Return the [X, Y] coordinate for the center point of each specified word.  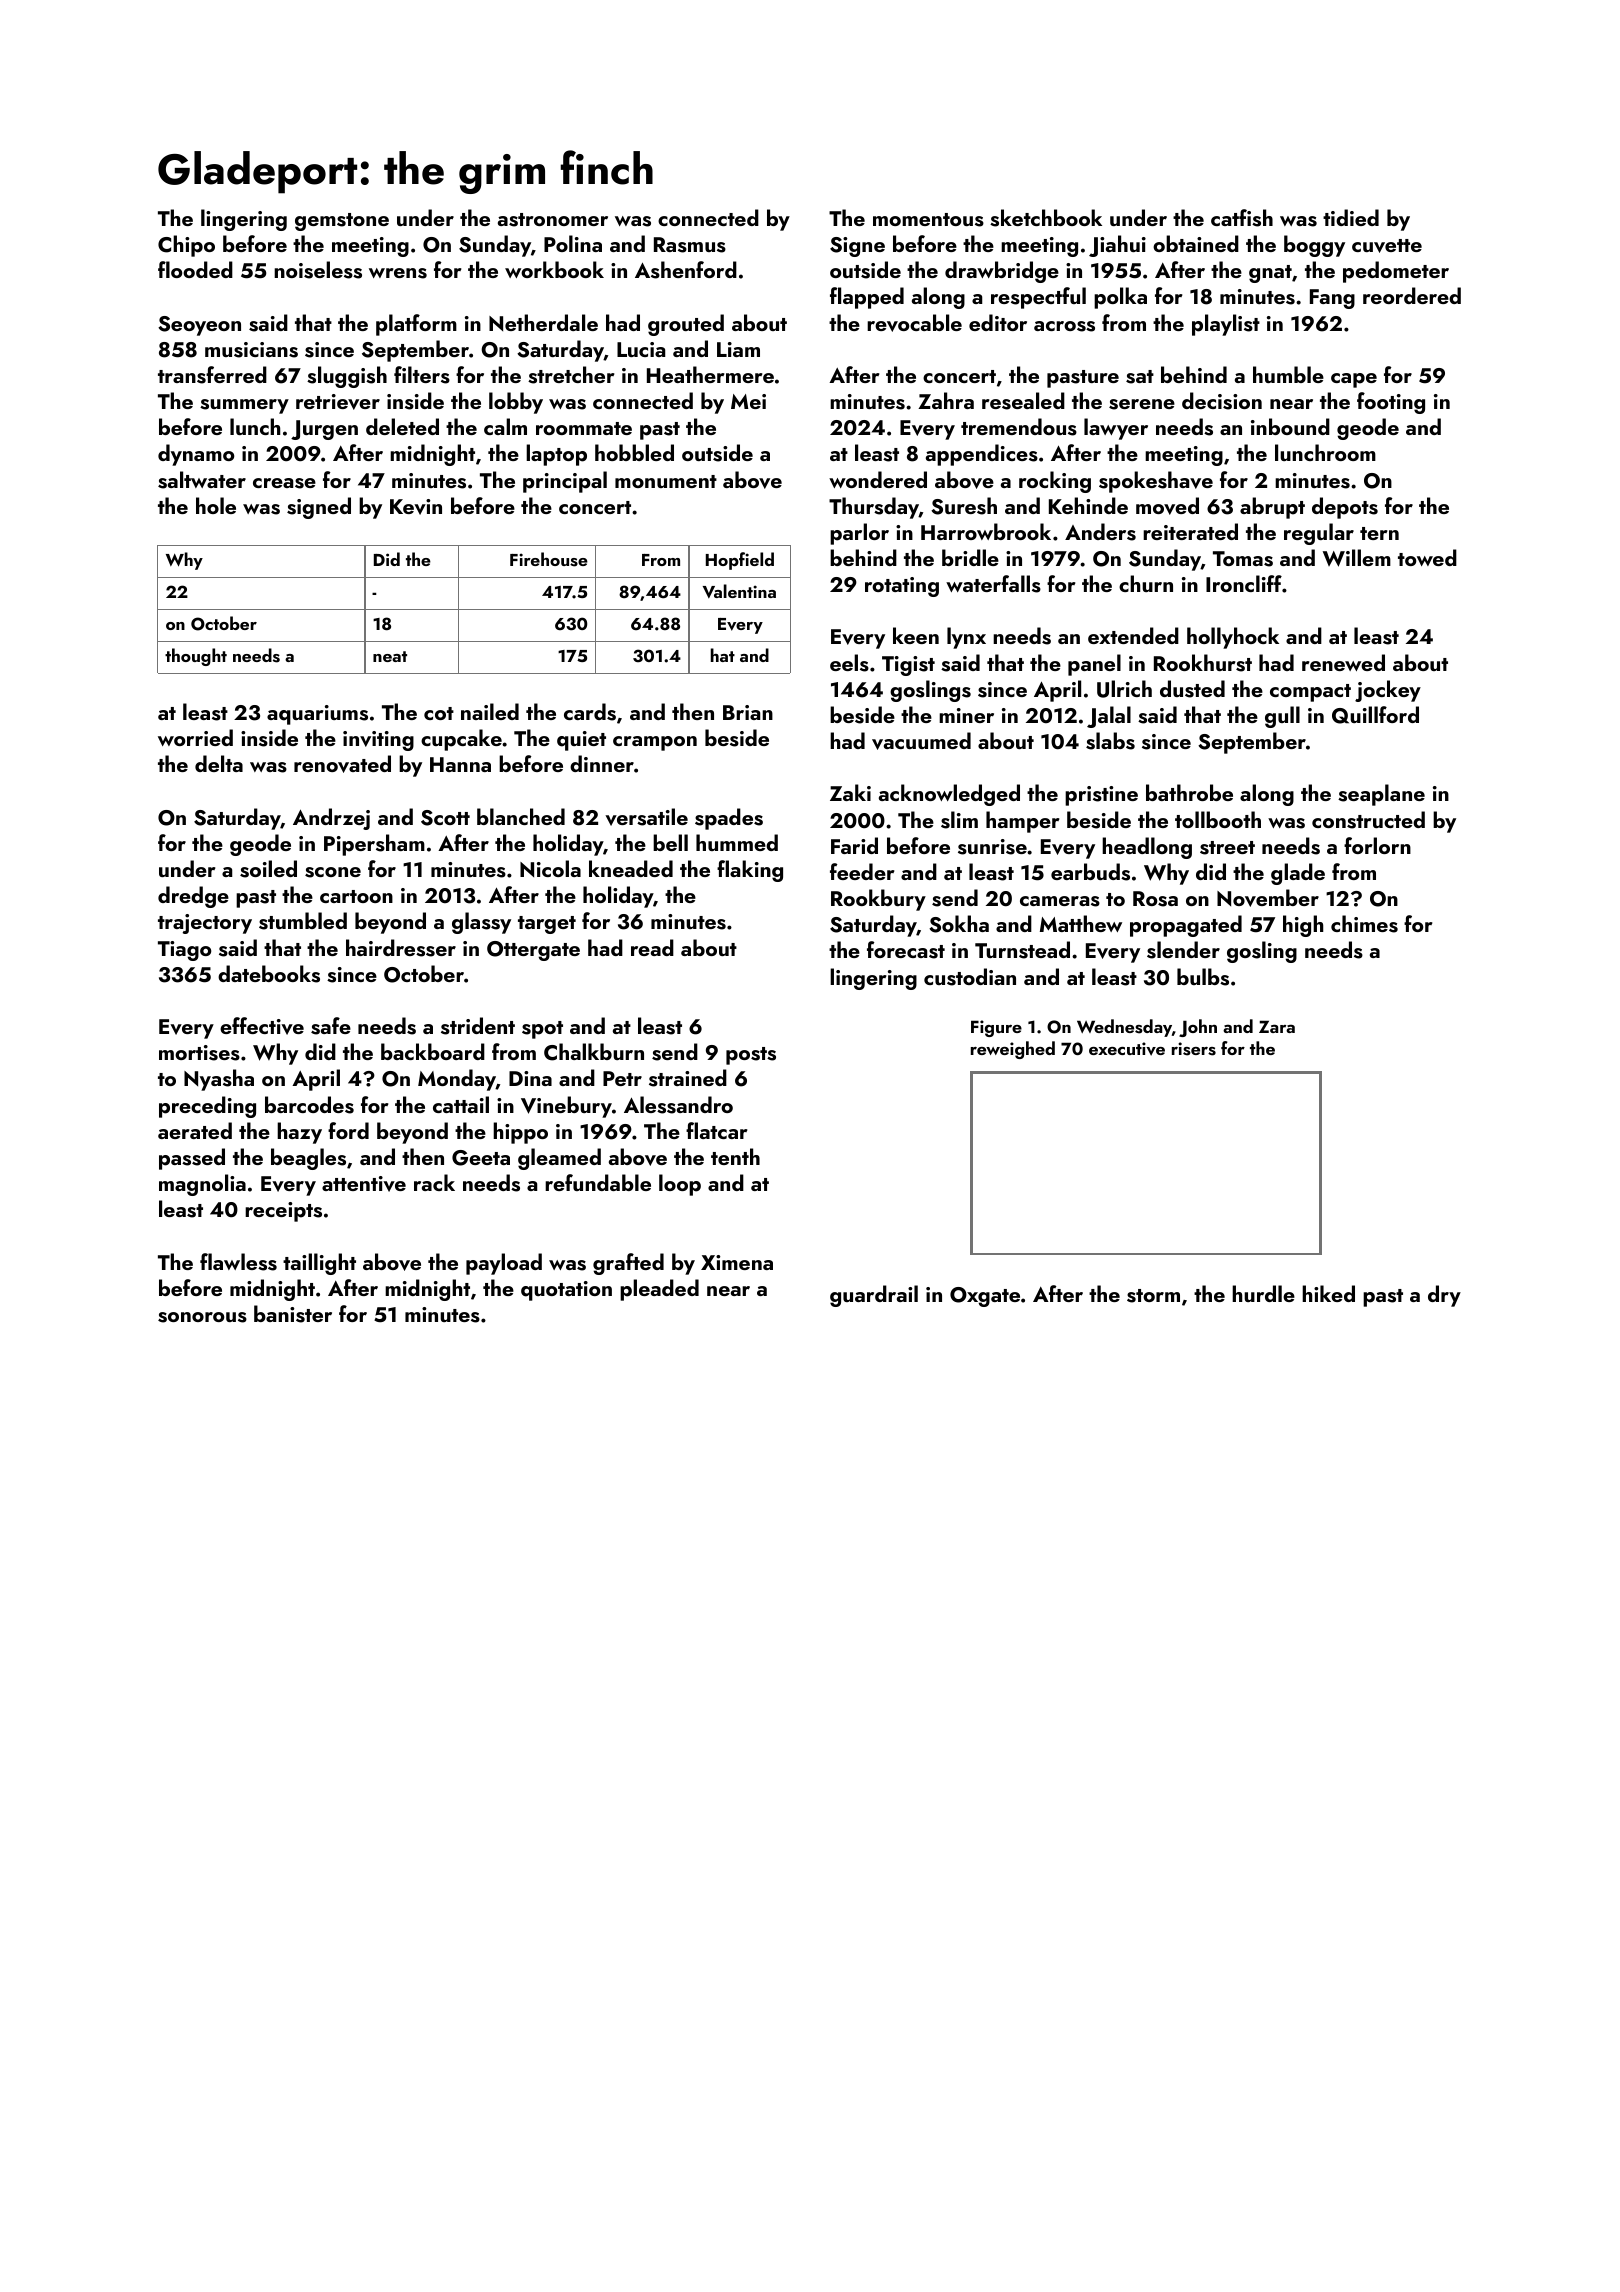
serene [1142, 404]
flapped [867, 298]
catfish [1242, 218]
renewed [1343, 662]
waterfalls [993, 584]
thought [196, 657]
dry [1444, 1296]
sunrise [992, 847]
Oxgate [985, 1297]
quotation [566, 1291]
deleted [402, 426]
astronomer [553, 220]
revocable [914, 323]
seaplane [1381, 795]
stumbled [303, 921]
